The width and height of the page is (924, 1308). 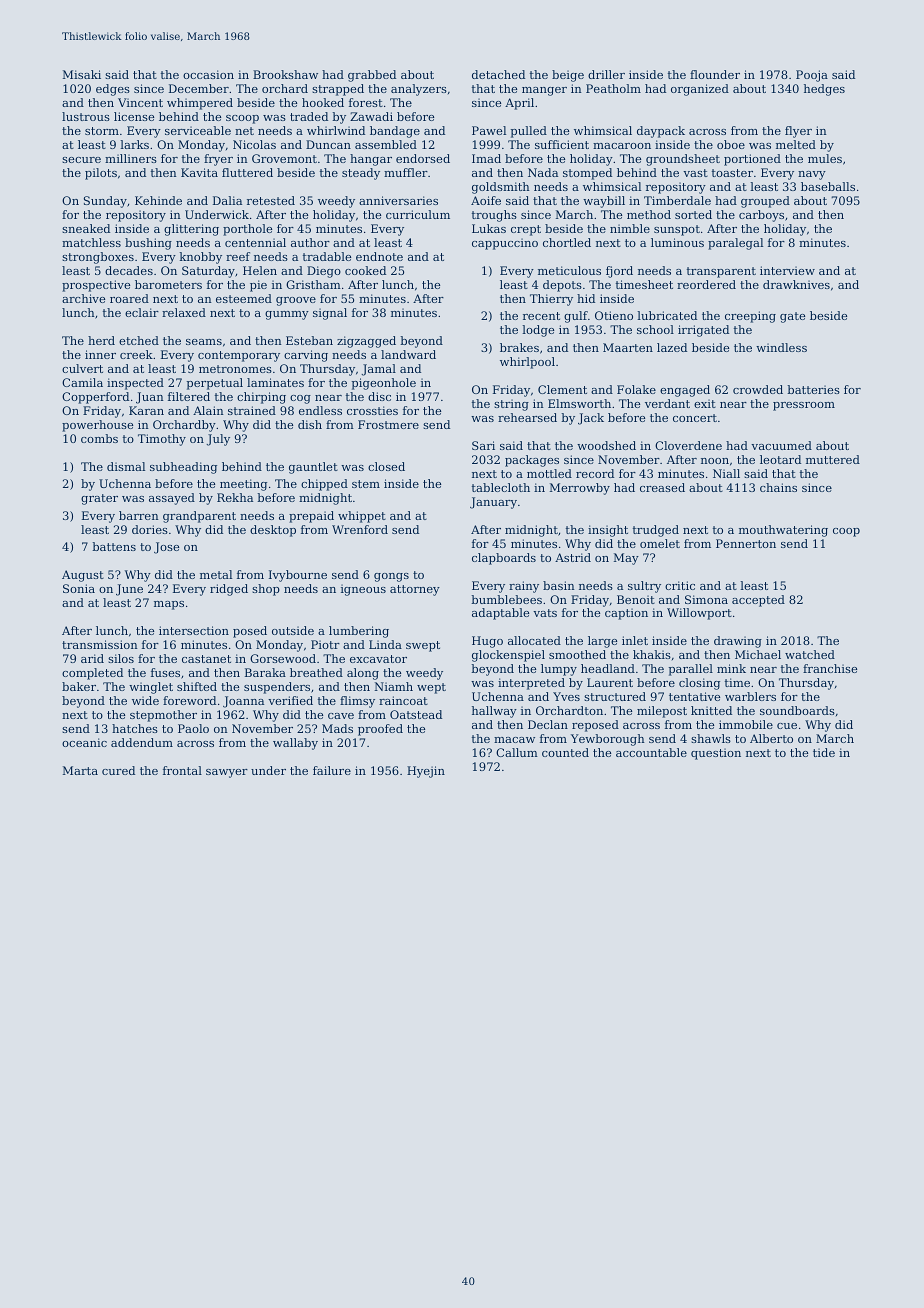 I want to click on carboys, so click(x=761, y=216).
